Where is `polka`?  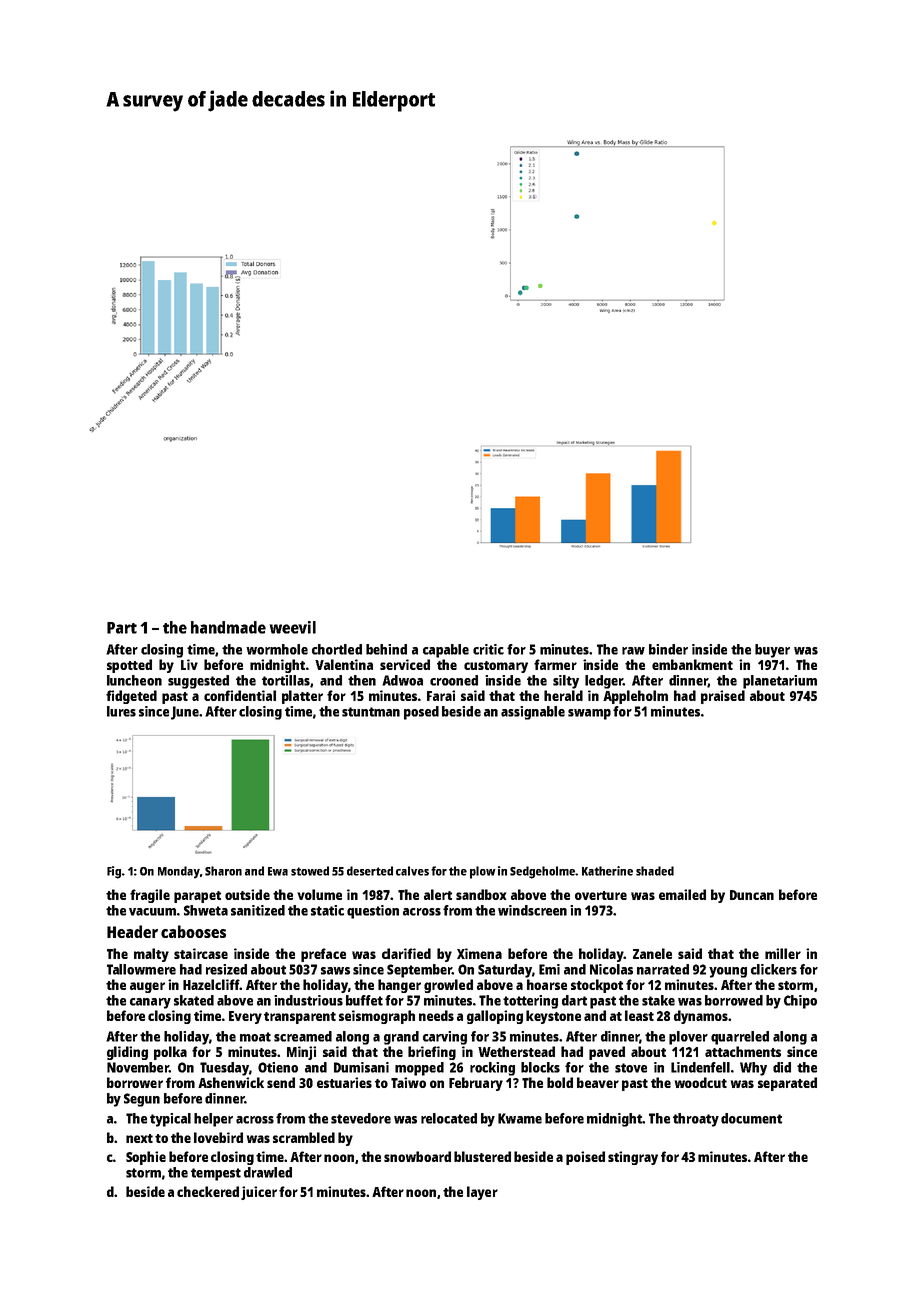
polka is located at coordinates (170, 1053).
